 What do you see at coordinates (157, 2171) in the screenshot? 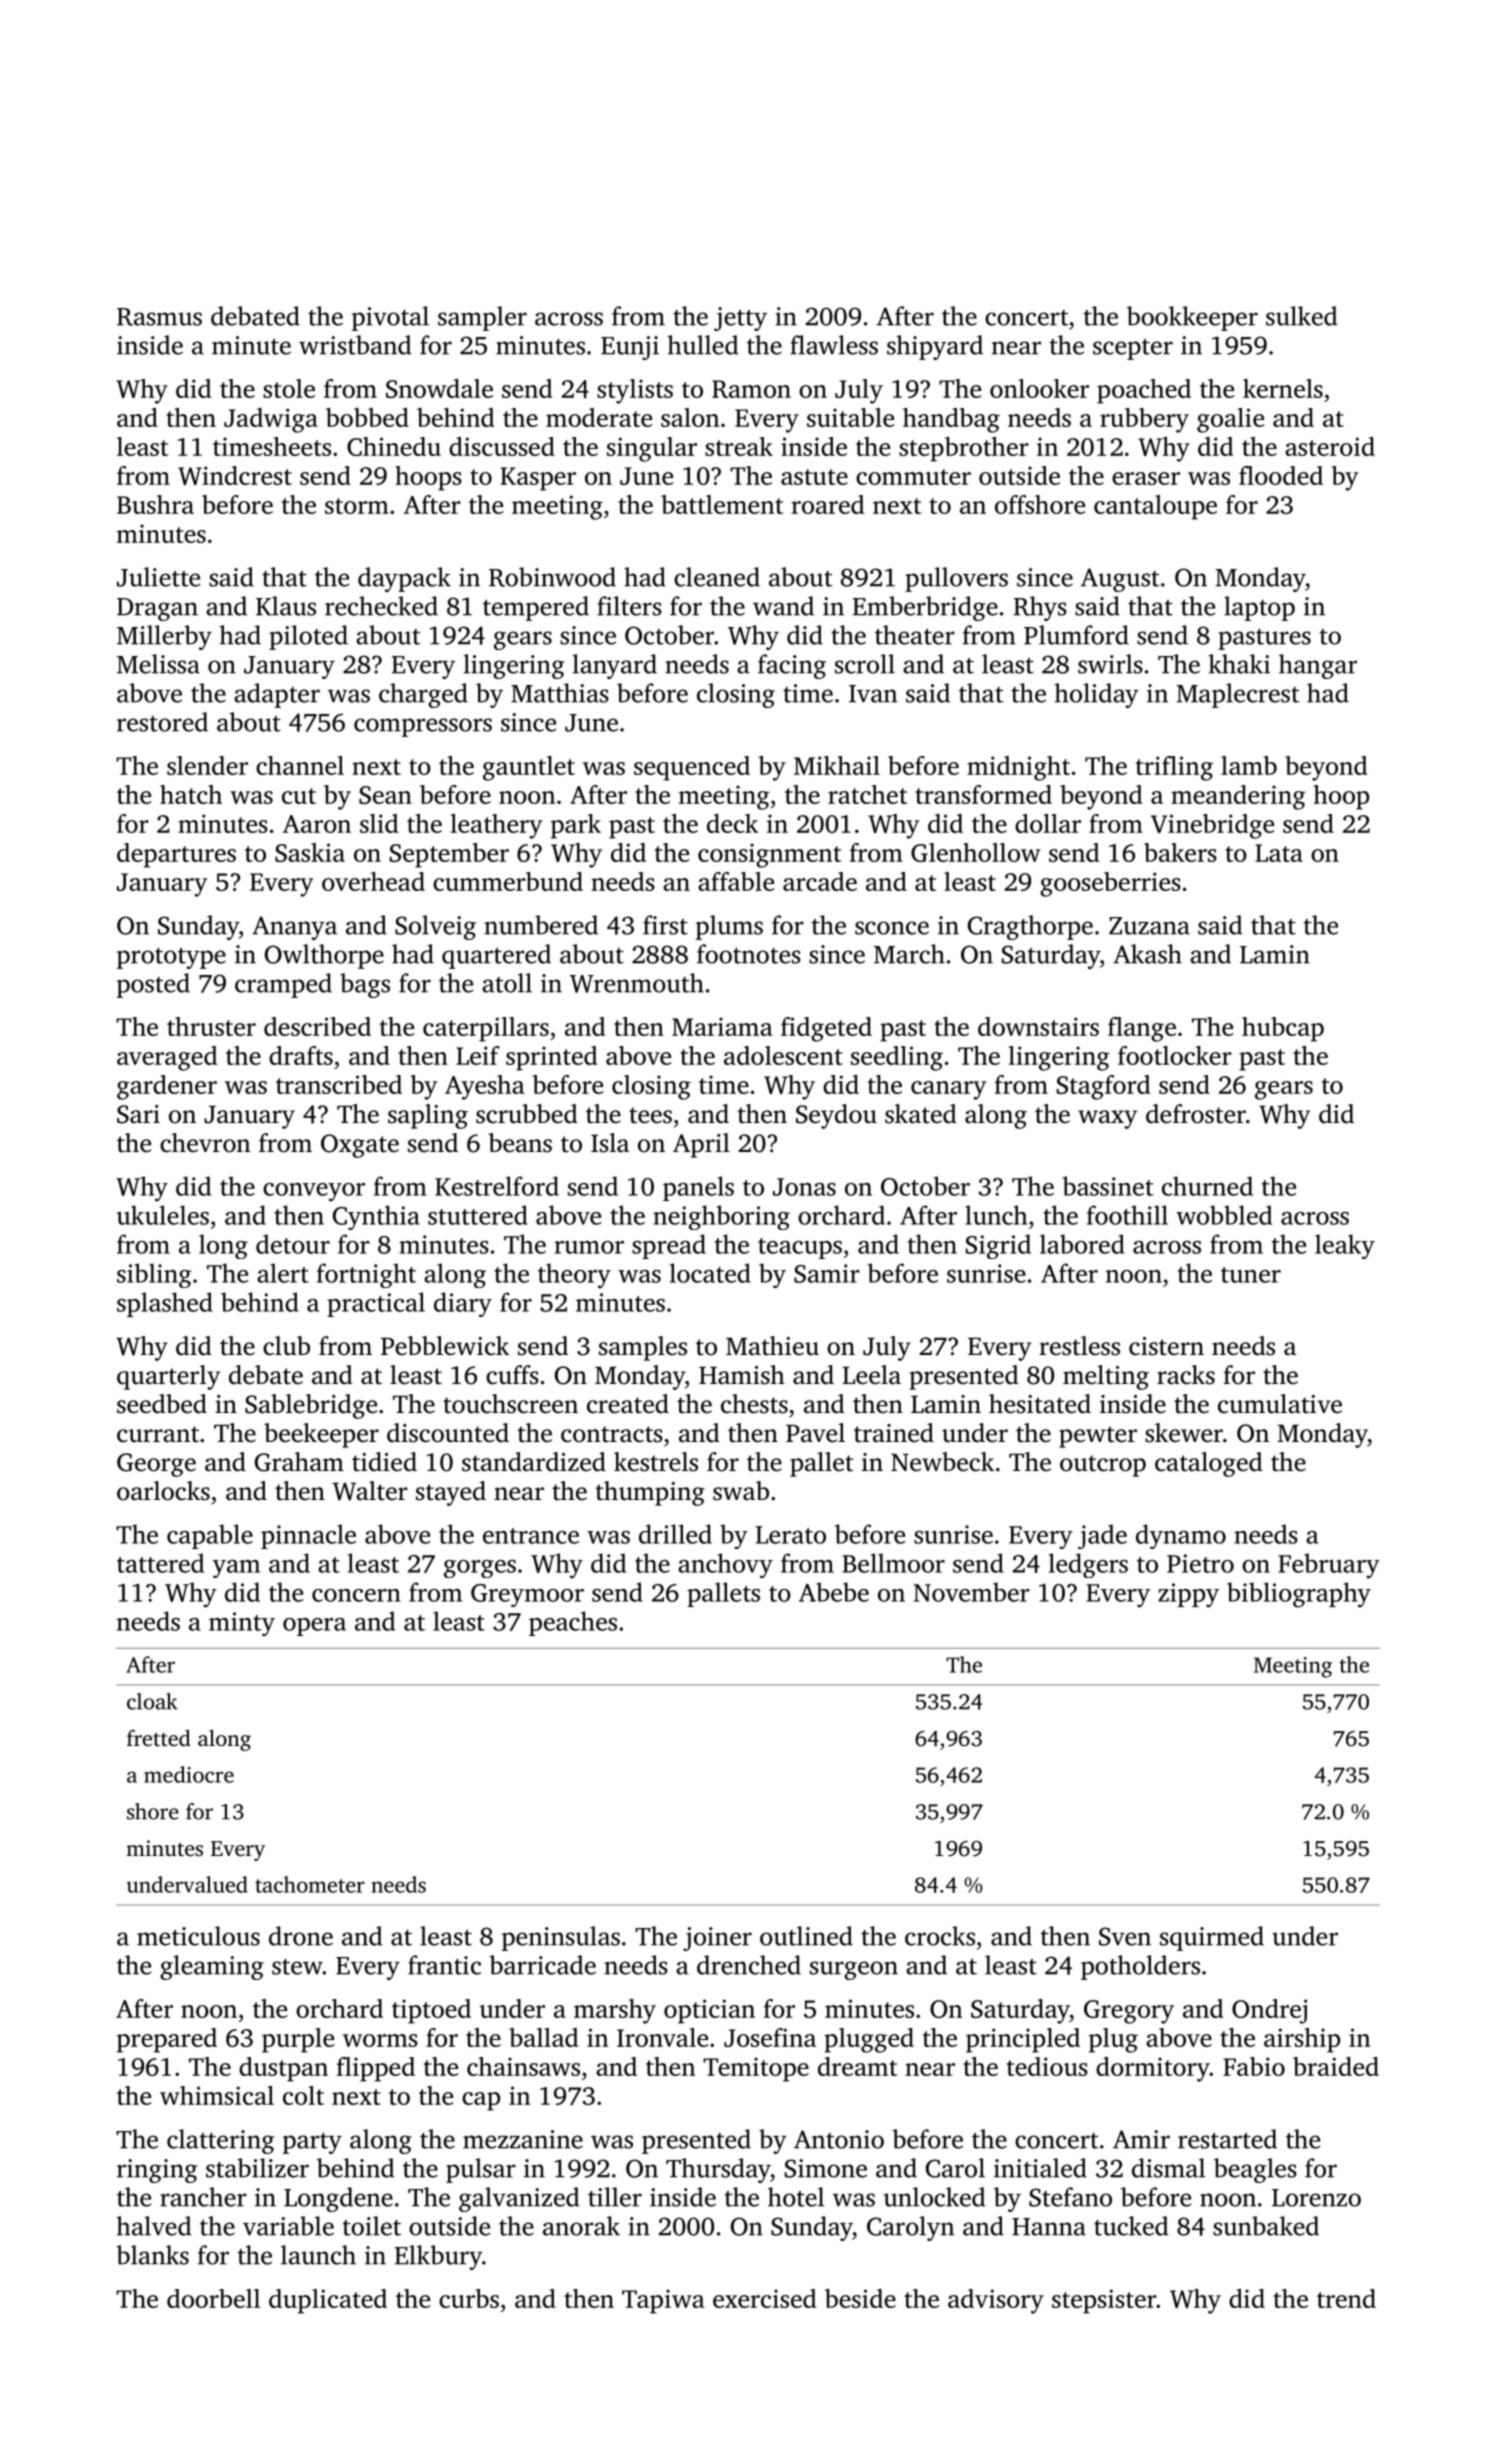
I see `ringing` at bounding box center [157, 2171].
